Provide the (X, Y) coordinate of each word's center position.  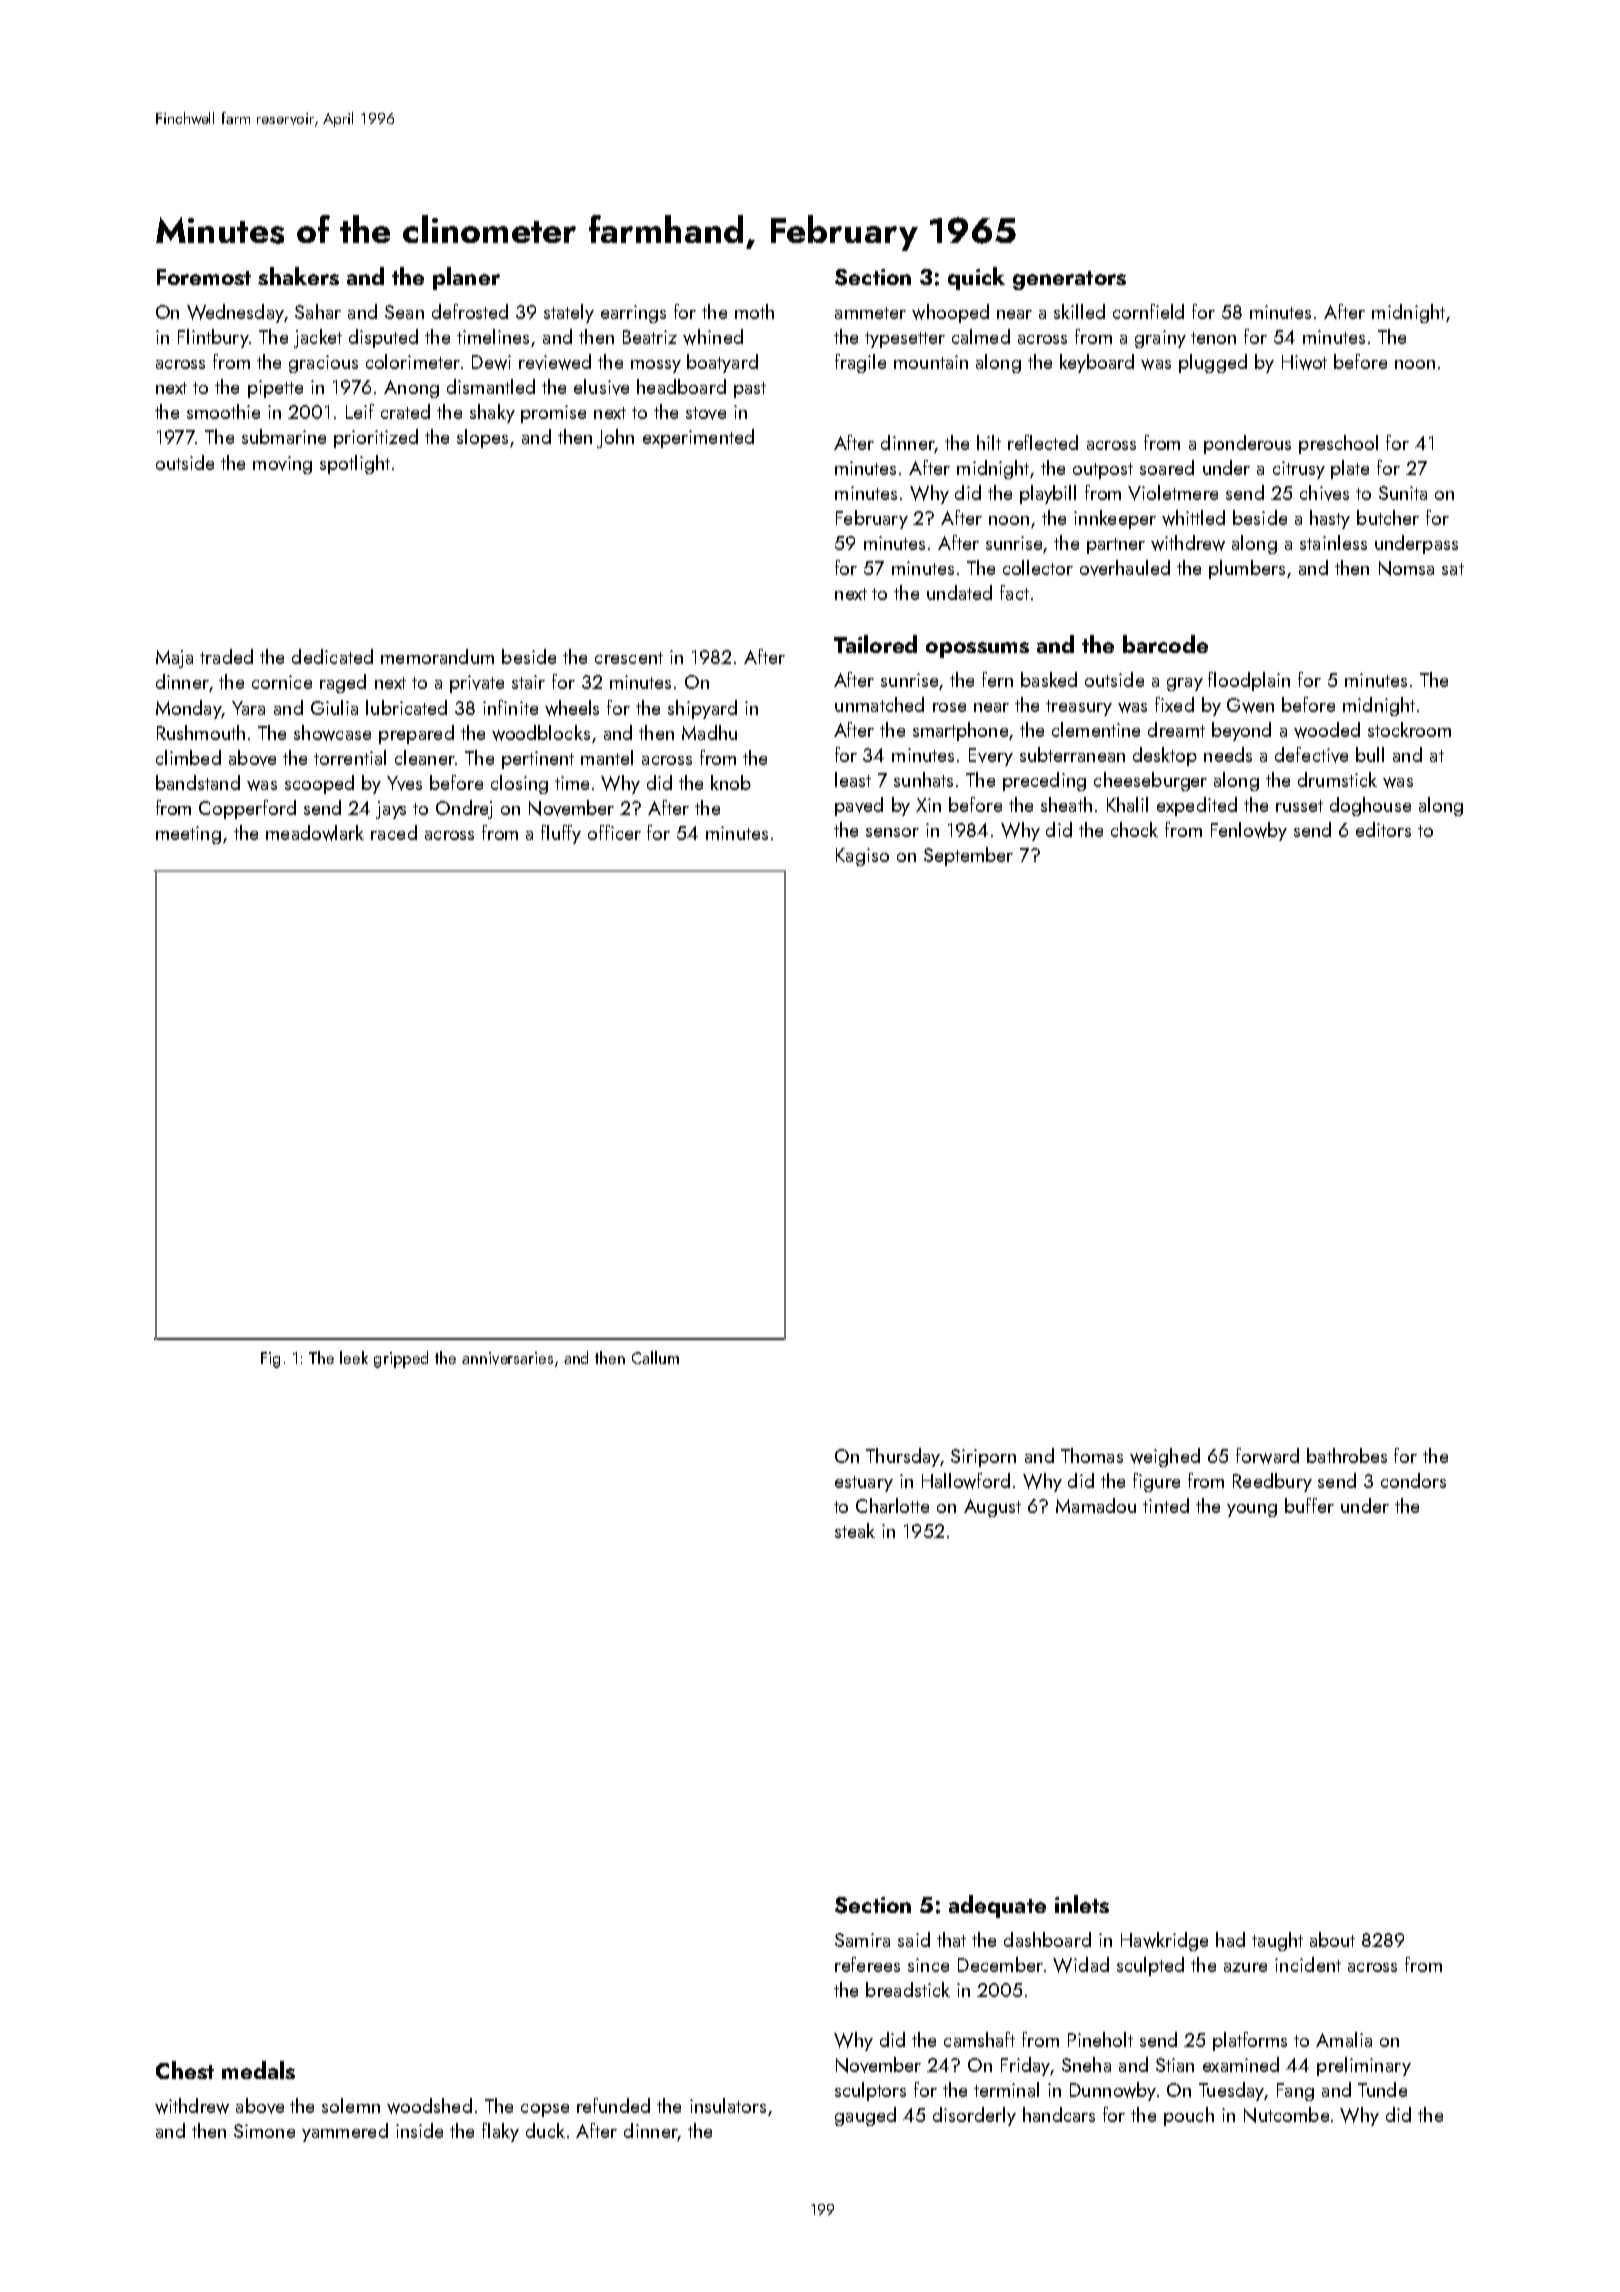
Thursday (903, 1457)
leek (354, 1357)
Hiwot (1304, 362)
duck (545, 2130)
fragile (860, 363)
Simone (264, 2131)
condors (1413, 1480)
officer (614, 832)
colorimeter (413, 361)
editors (1383, 829)
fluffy (561, 834)
